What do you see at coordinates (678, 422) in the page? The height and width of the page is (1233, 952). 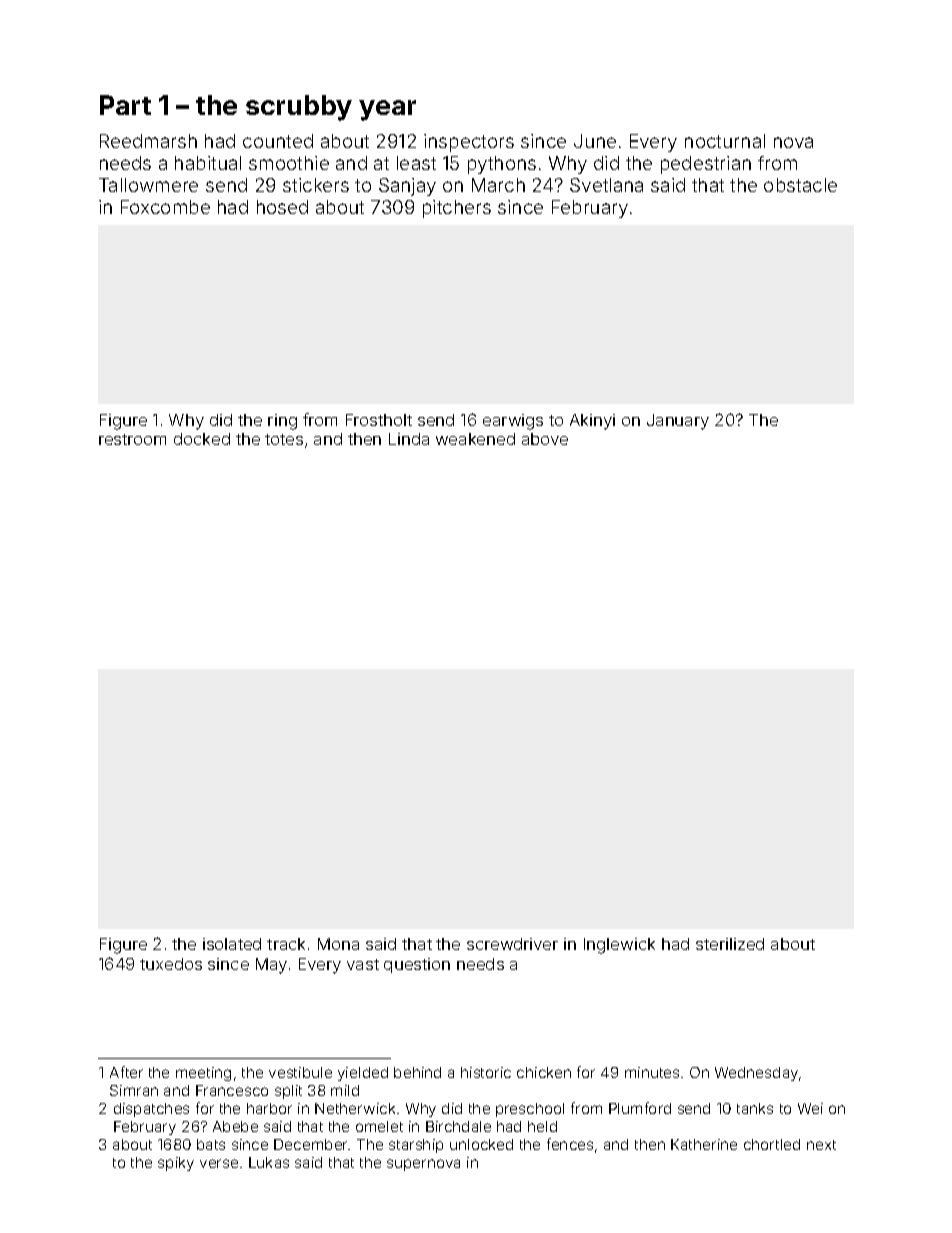 I see `January` at bounding box center [678, 422].
